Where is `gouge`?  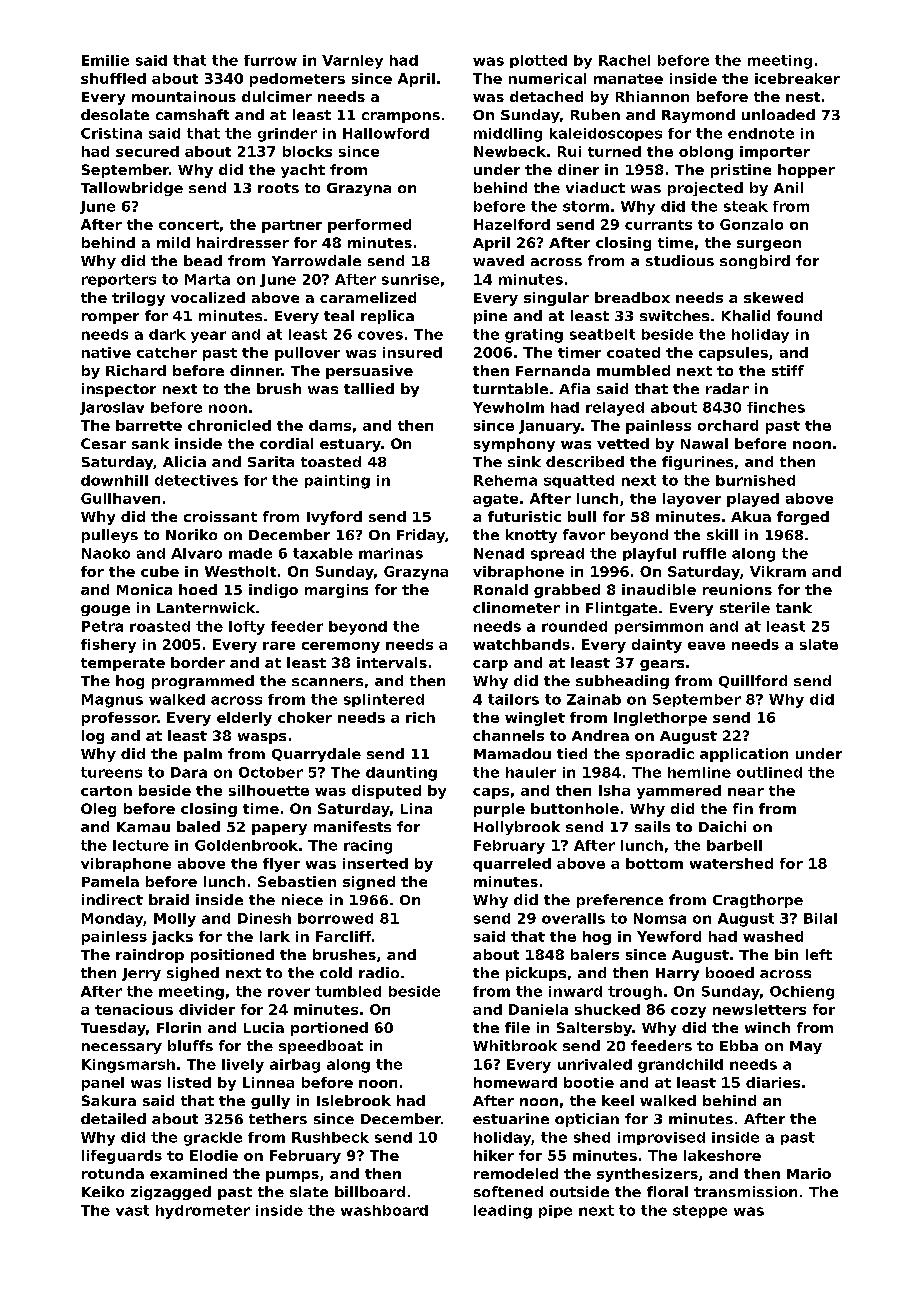 gouge is located at coordinates (105, 610).
